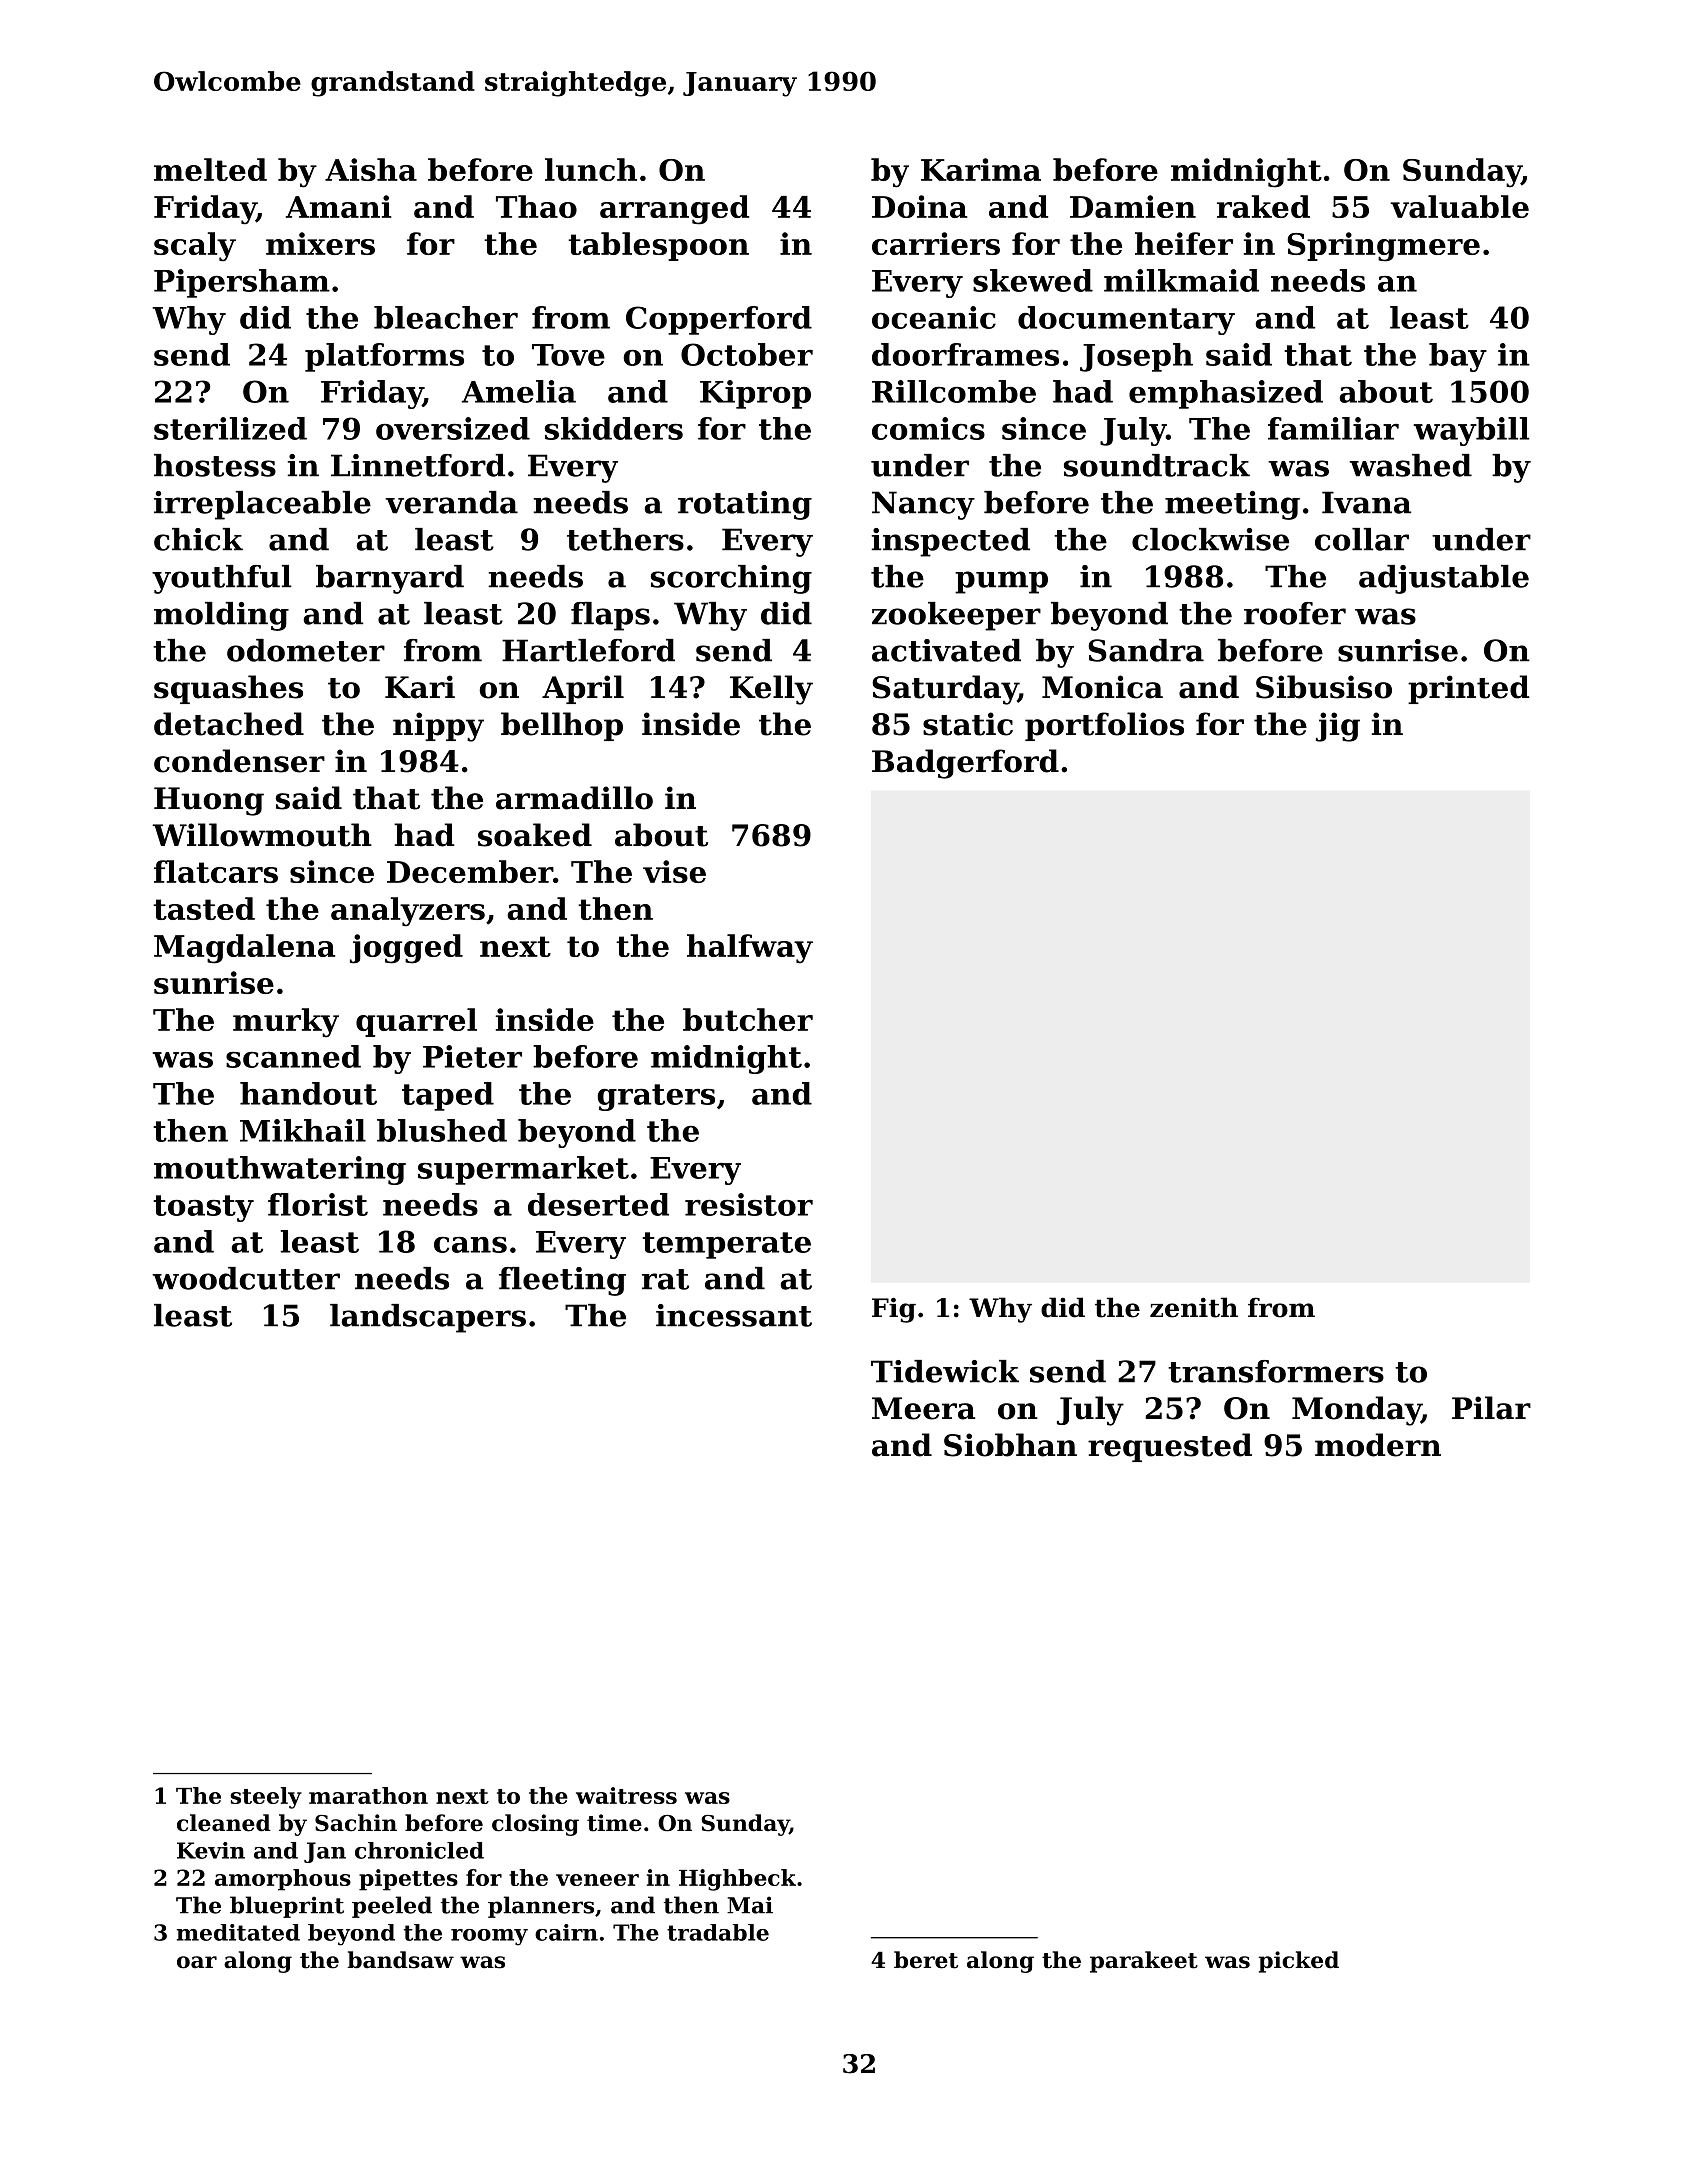 Image resolution: width=1683 pixels, height=2178 pixels. What do you see at coordinates (230, 428) in the screenshot?
I see `sterilized` at bounding box center [230, 428].
